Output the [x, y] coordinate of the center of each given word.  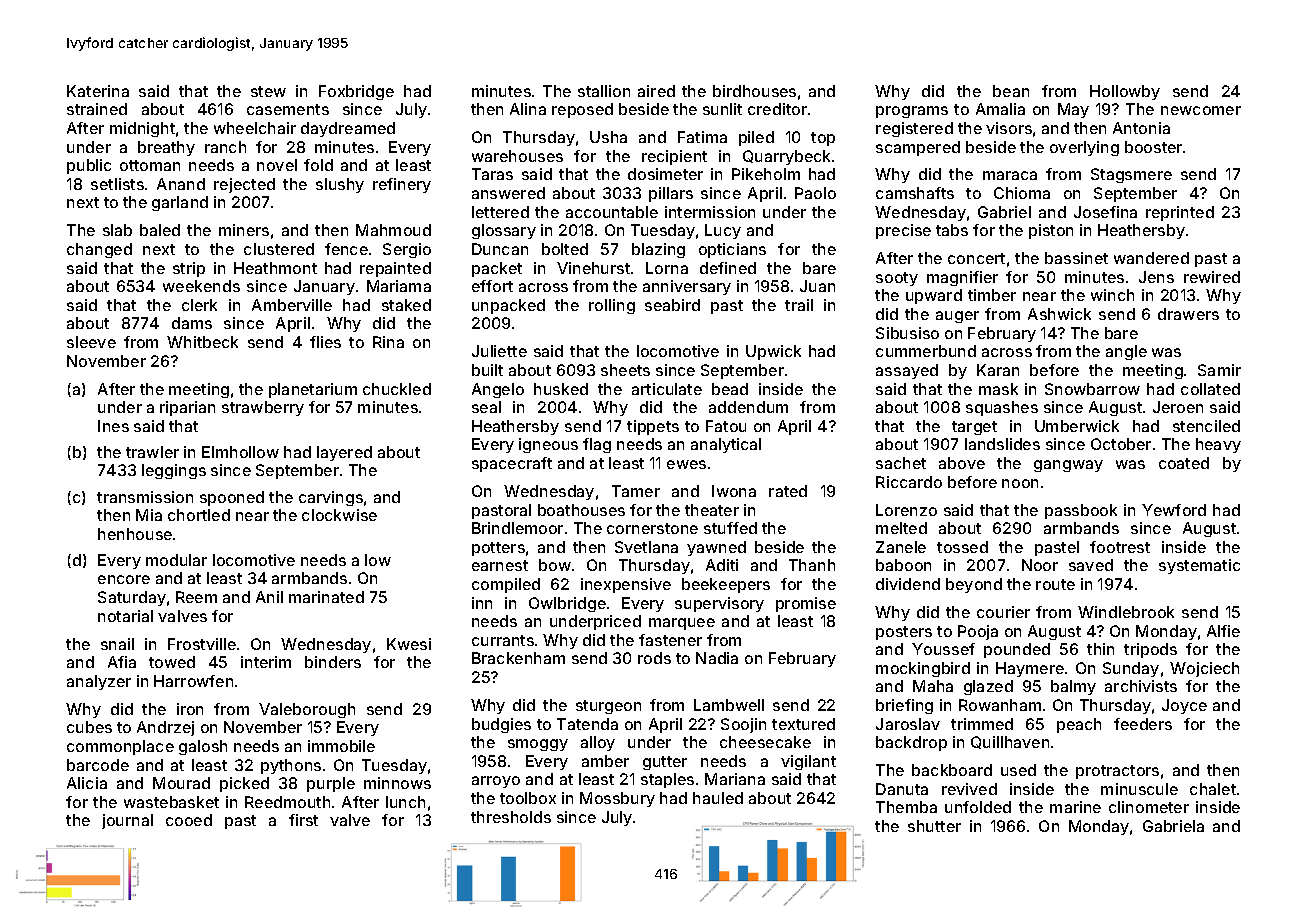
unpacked [508, 306]
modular [176, 560]
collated [1210, 389]
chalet [1213, 789]
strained [97, 109]
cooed [189, 820]
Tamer [636, 491]
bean [1011, 91]
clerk [199, 305]
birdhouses [754, 91]
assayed [907, 371]
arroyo [496, 782]
